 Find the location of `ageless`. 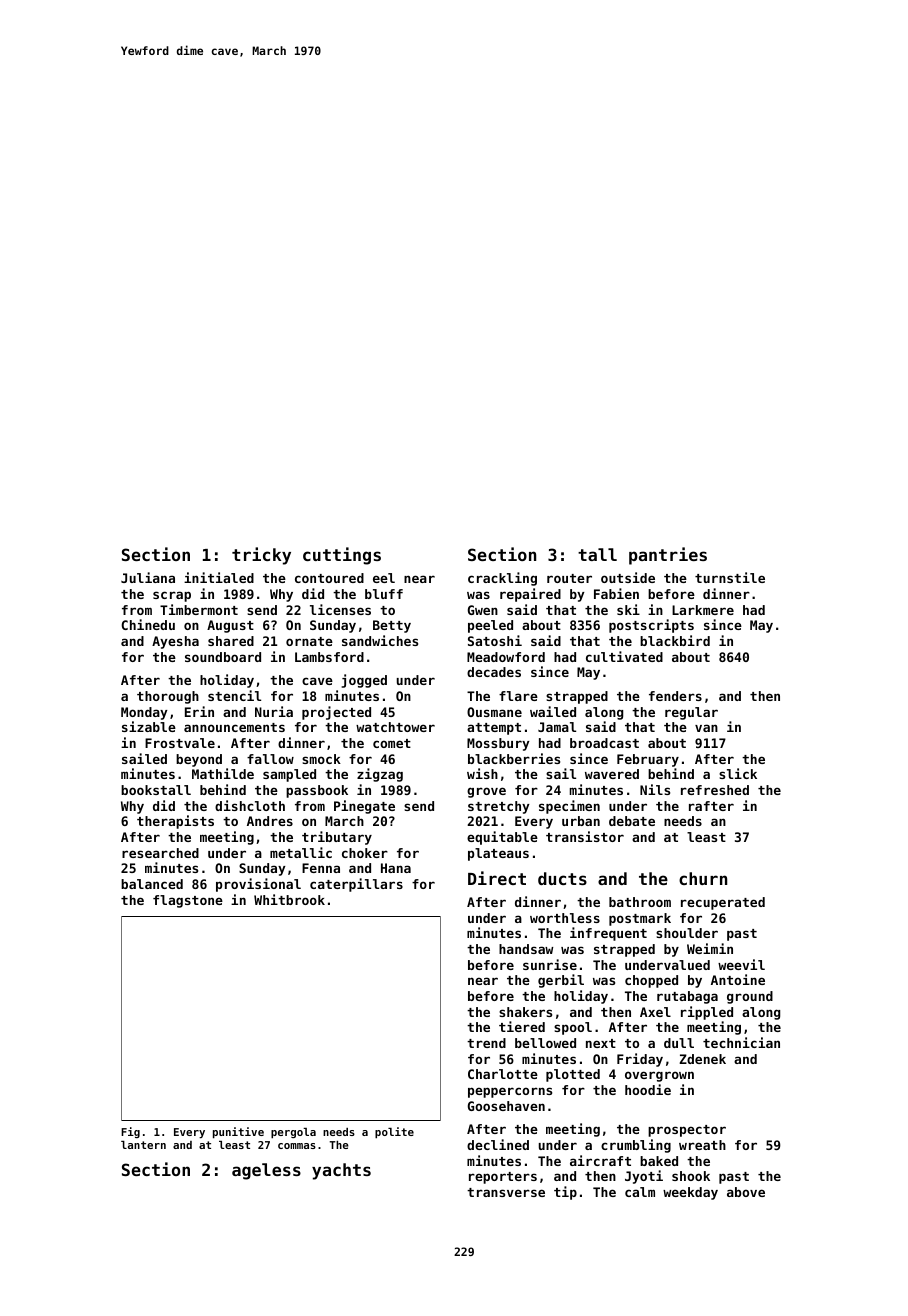

ageless is located at coordinates (266, 1171).
